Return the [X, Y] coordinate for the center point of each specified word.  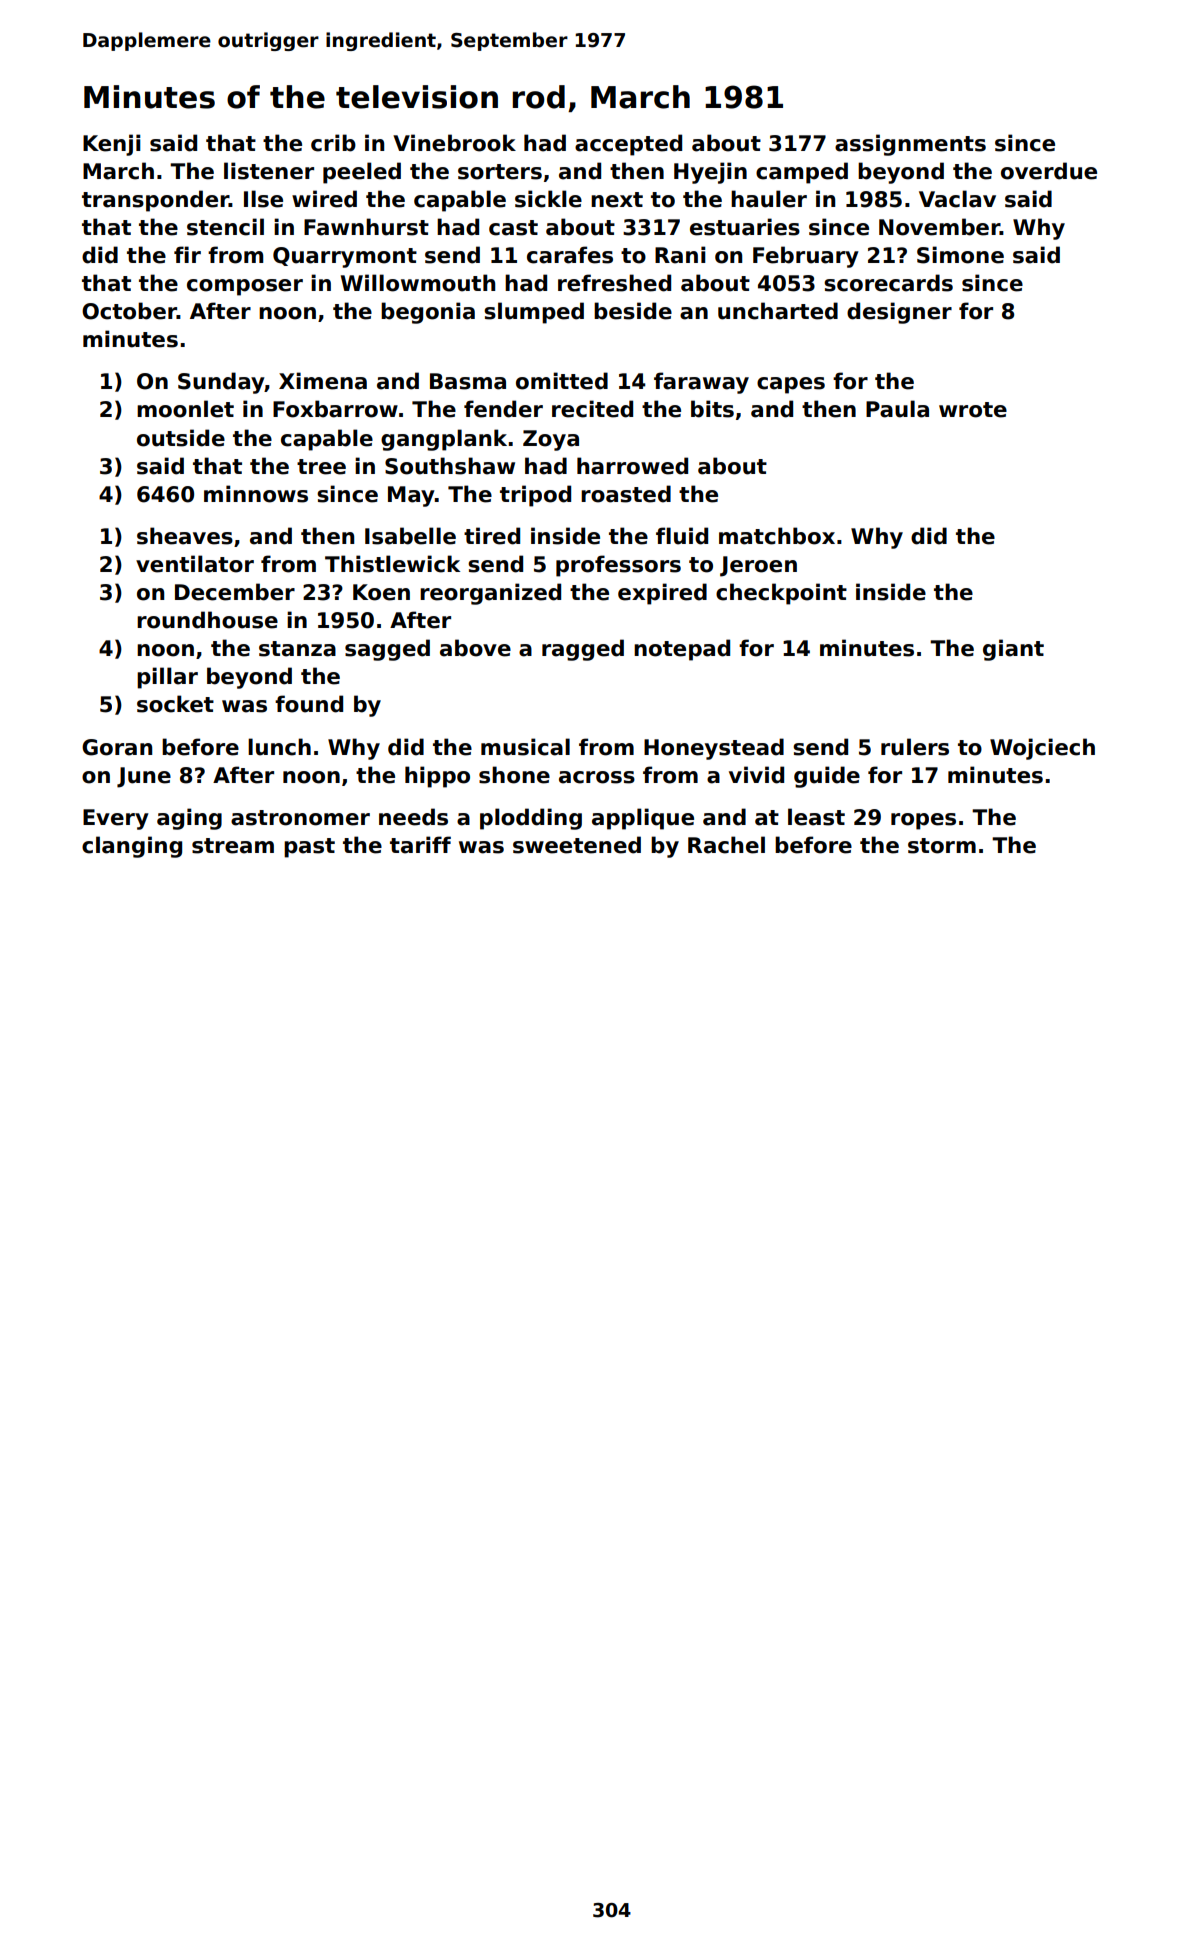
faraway [701, 383]
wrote [973, 410]
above [475, 648]
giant [1013, 650]
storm [942, 846]
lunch [279, 747]
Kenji [112, 145]
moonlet [185, 409]
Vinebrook [454, 143]
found [309, 704]
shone [514, 775]
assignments [910, 145]
